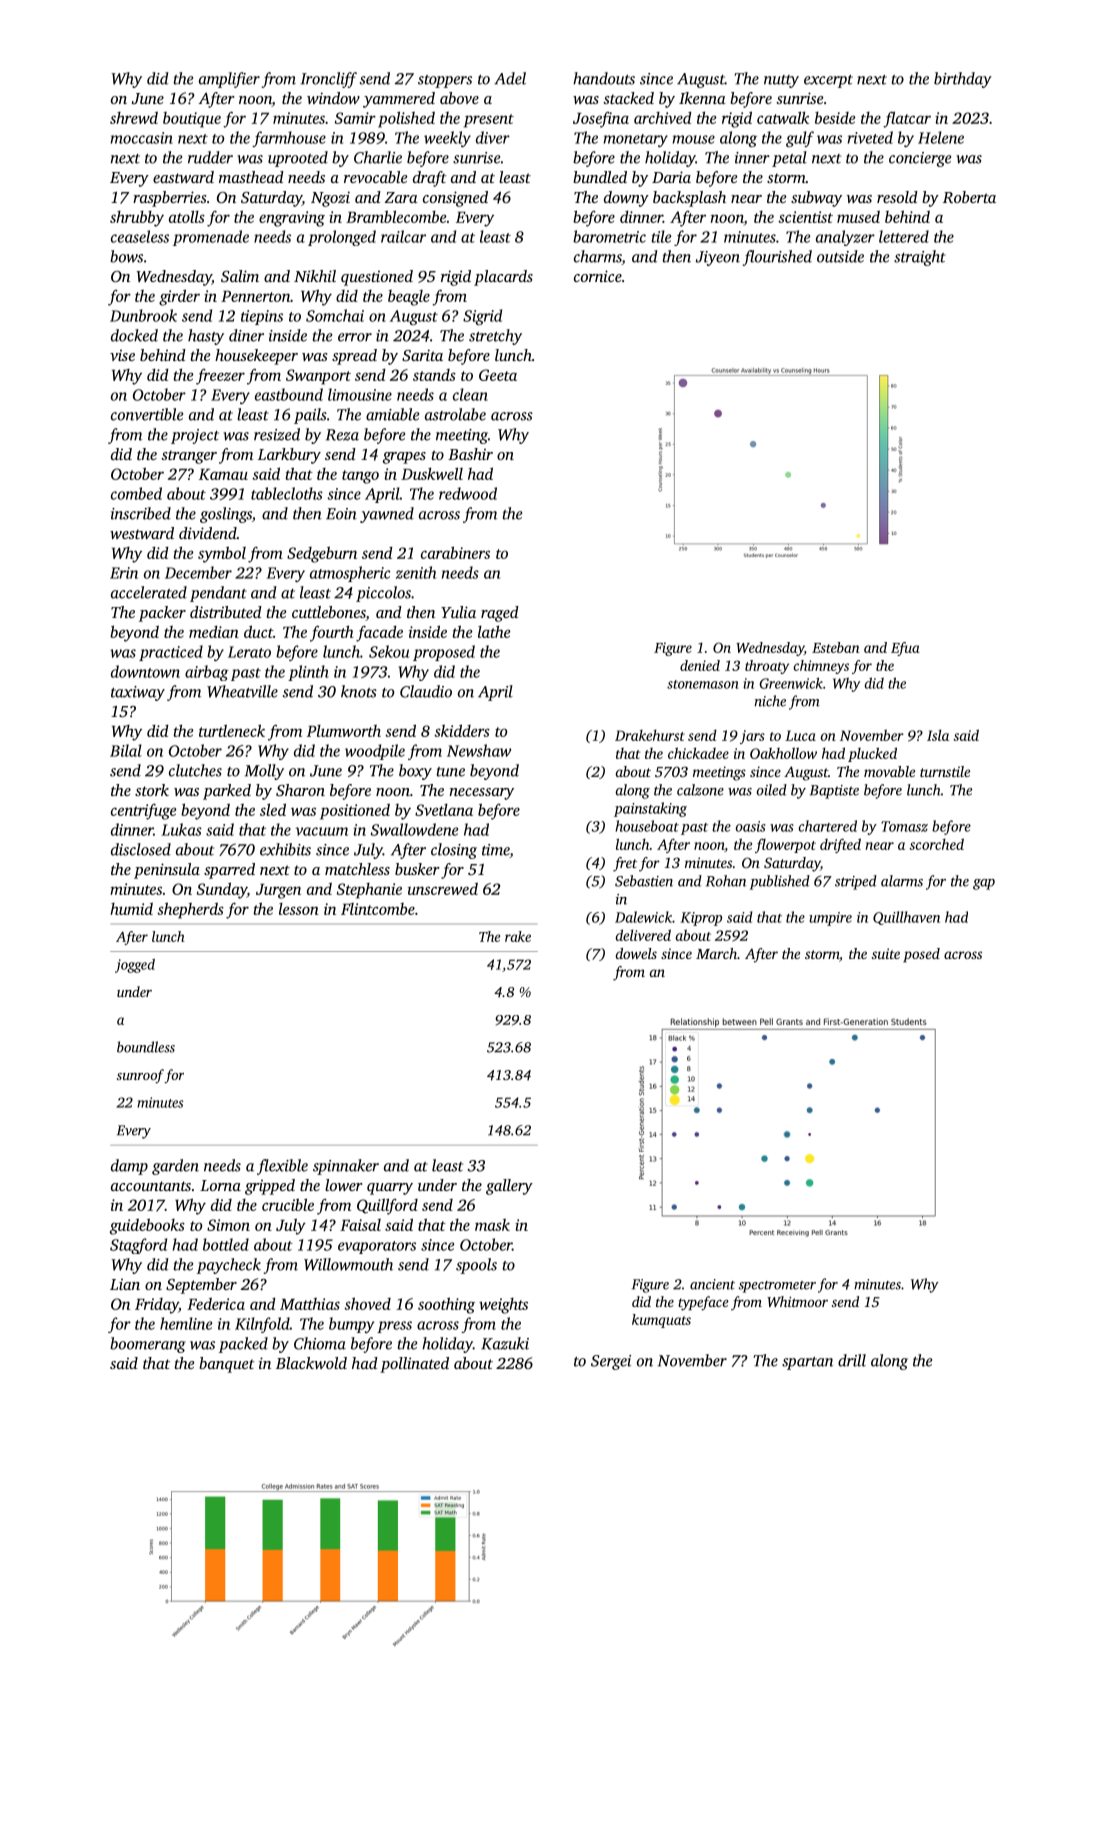 The height and width of the screenshot is (1830, 1111). I want to click on lathe, so click(494, 631).
